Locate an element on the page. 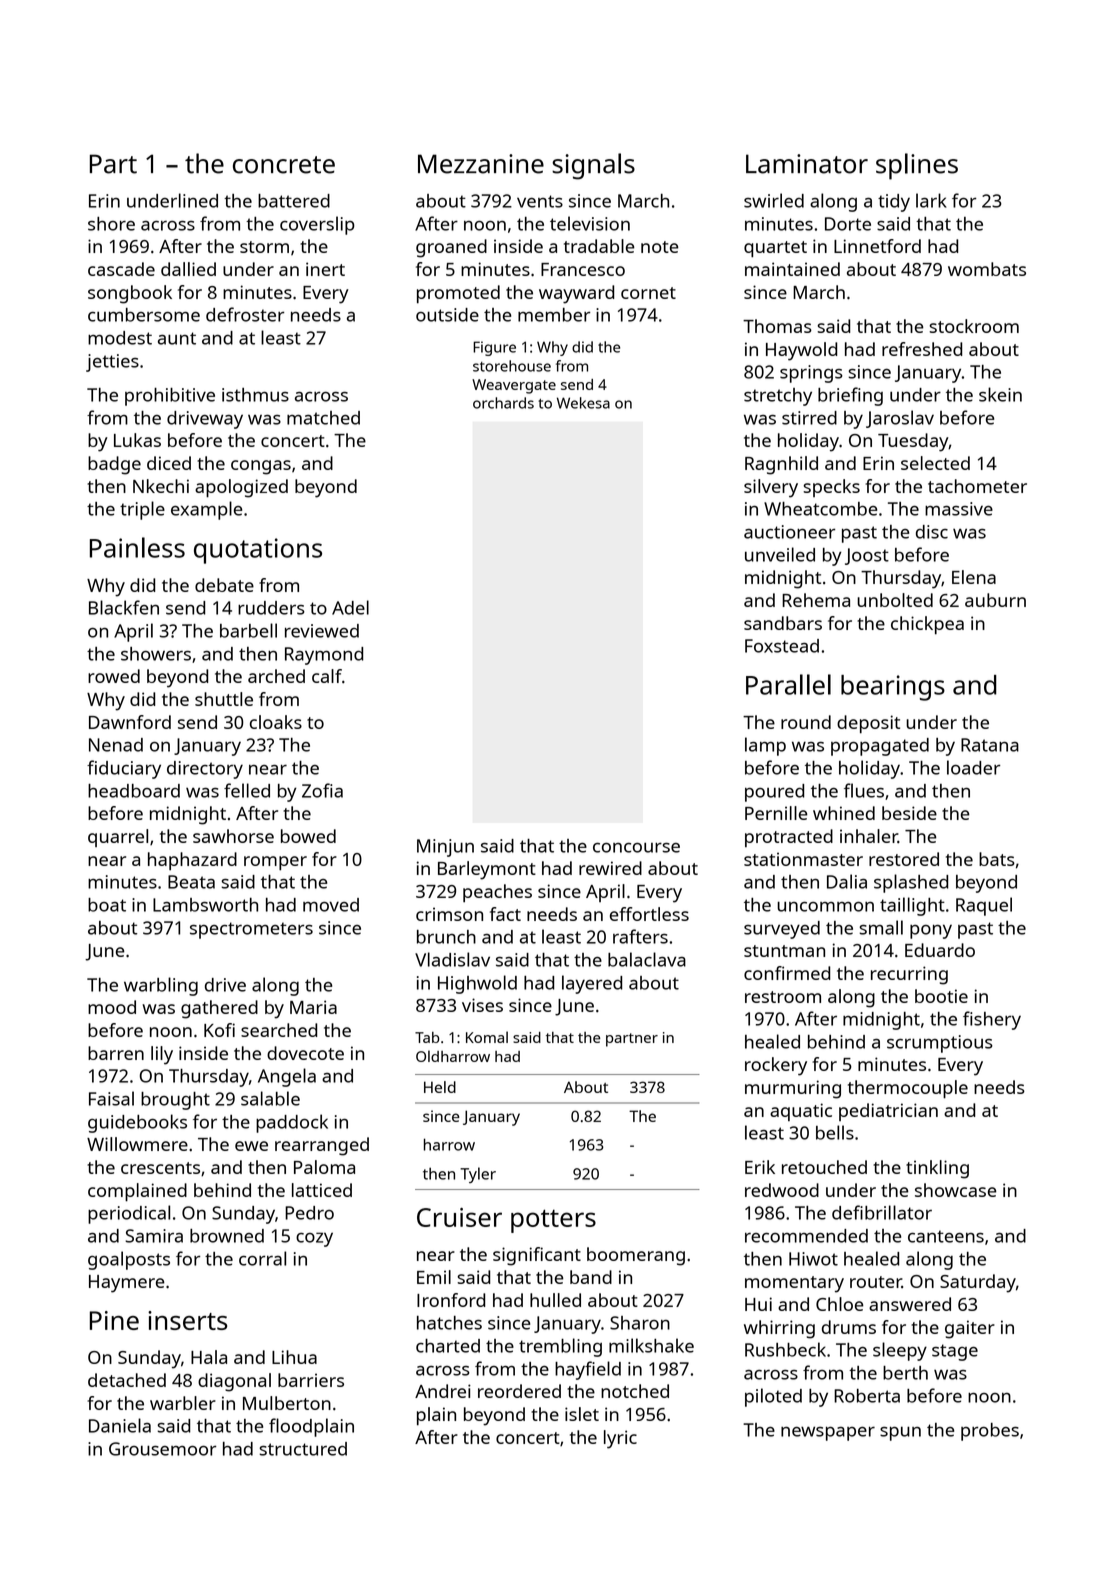  structured is located at coordinates (303, 1449).
